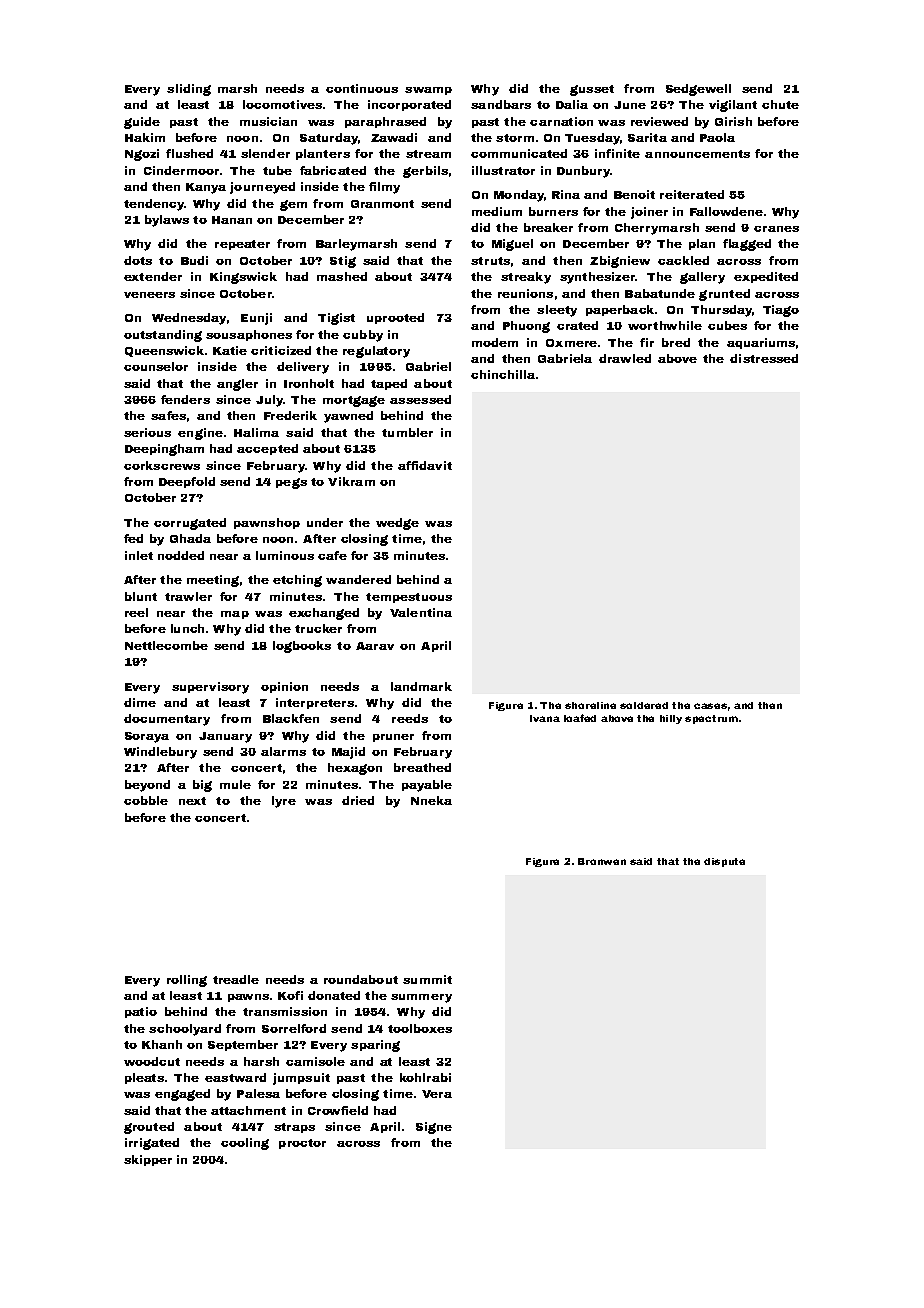 This image has height=1308, width=924. What do you see at coordinates (766, 277) in the image?
I see `expedited` at bounding box center [766, 277].
